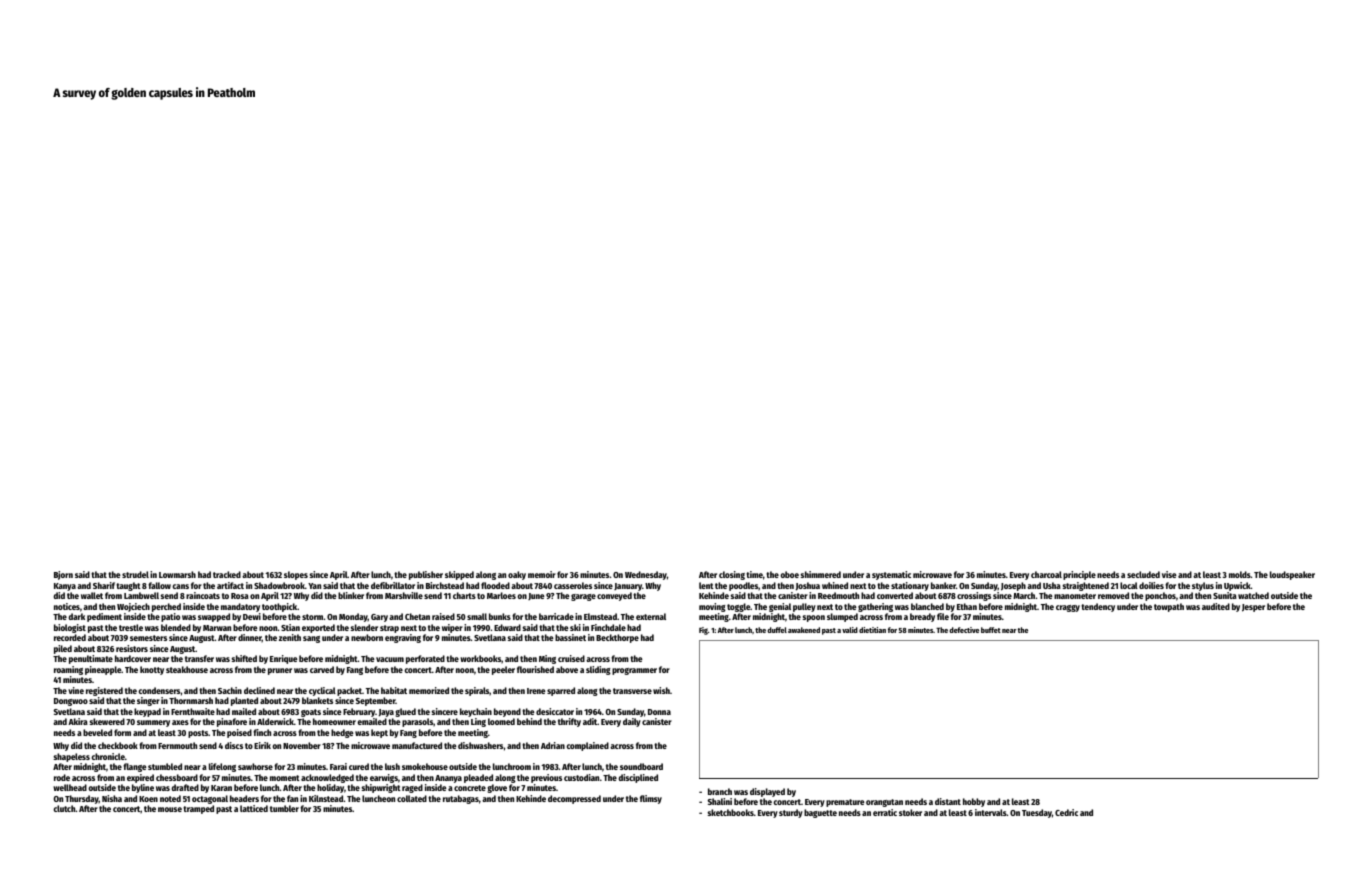  I want to click on crossings, so click(974, 596).
